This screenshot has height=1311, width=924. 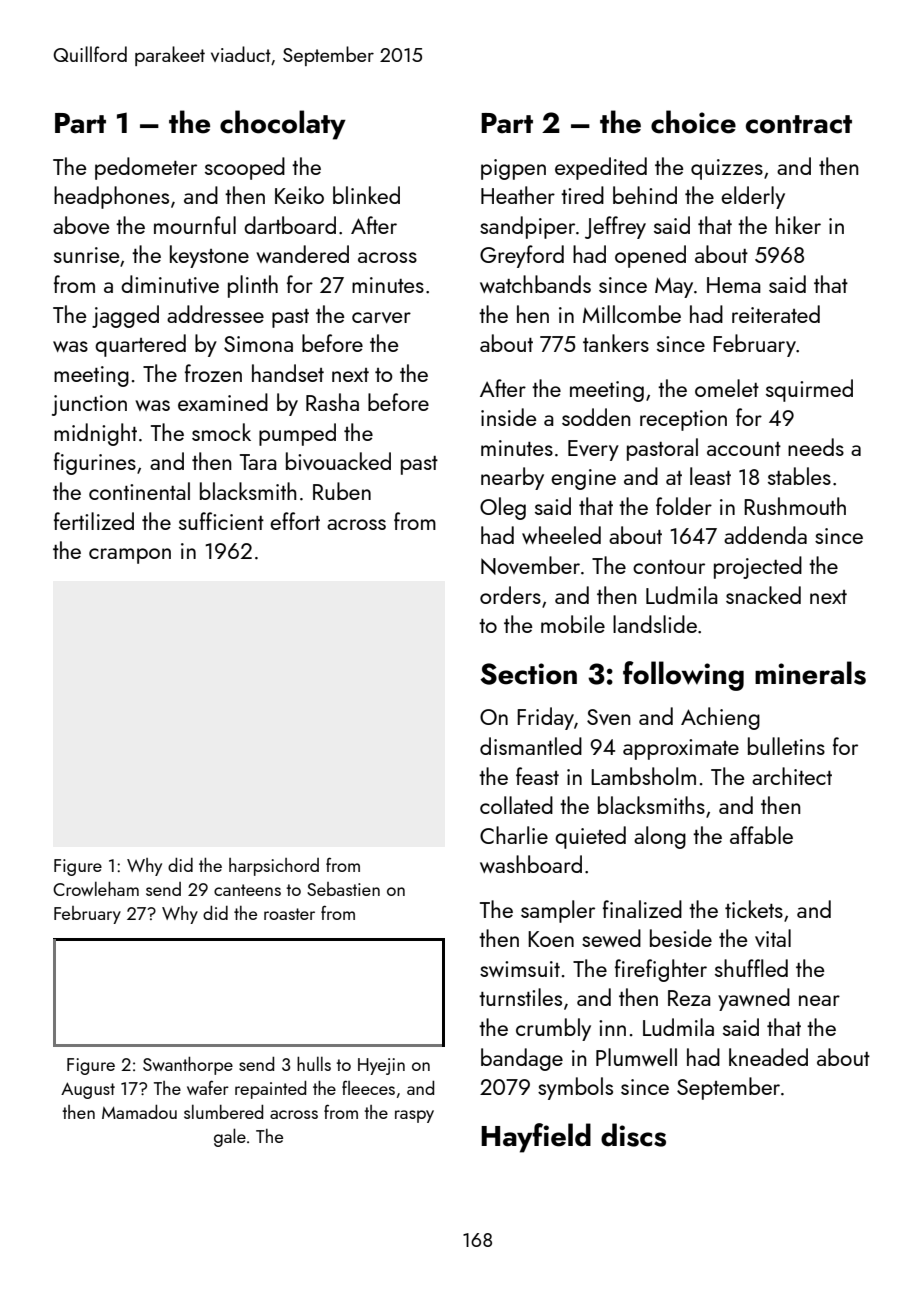 I want to click on wafer, so click(x=208, y=1087).
